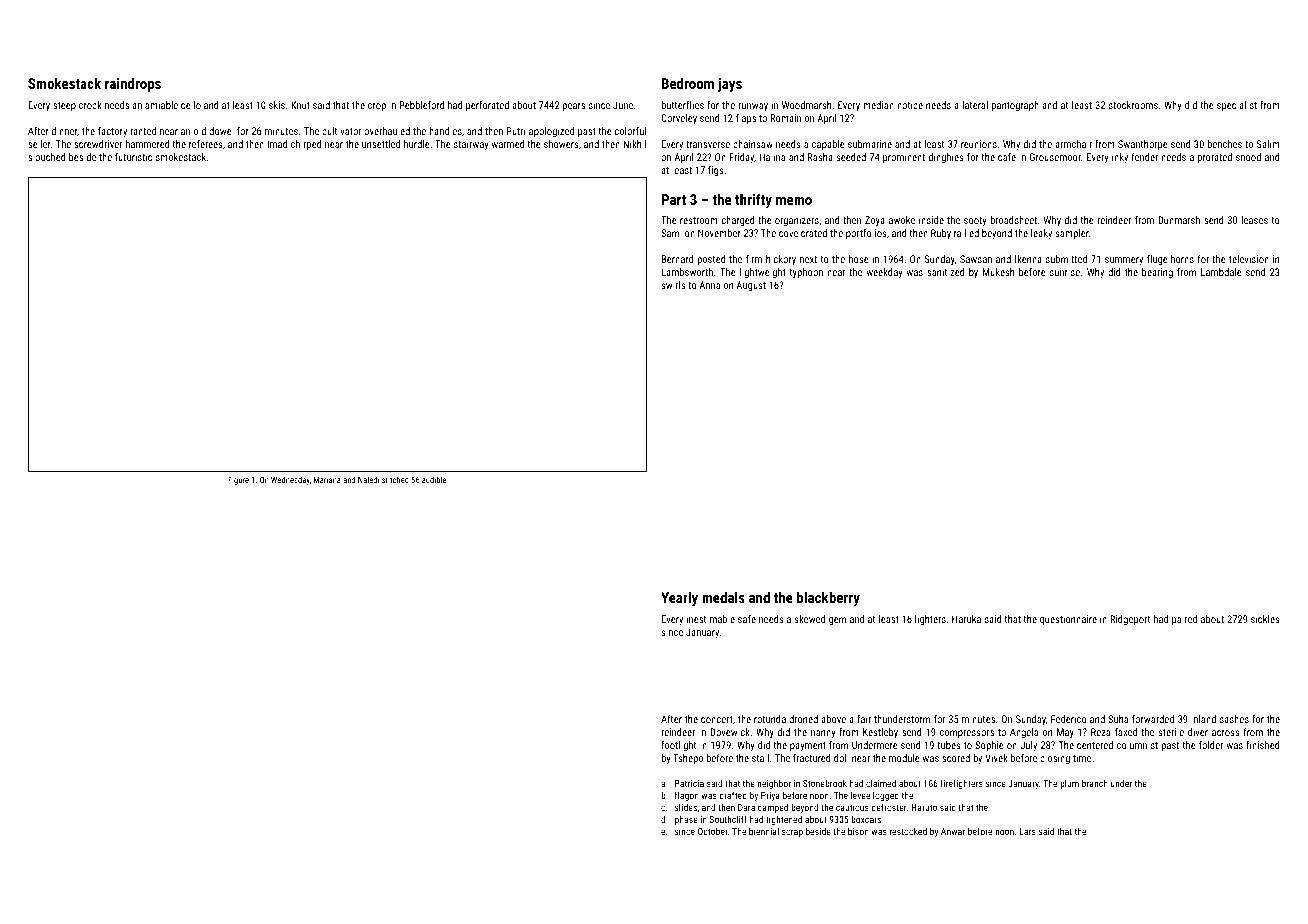 Image resolution: width=1308 pixels, height=924 pixels. What do you see at coordinates (133, 85) in the page?
I see `raindrops` at bounding box center [133, 85].
